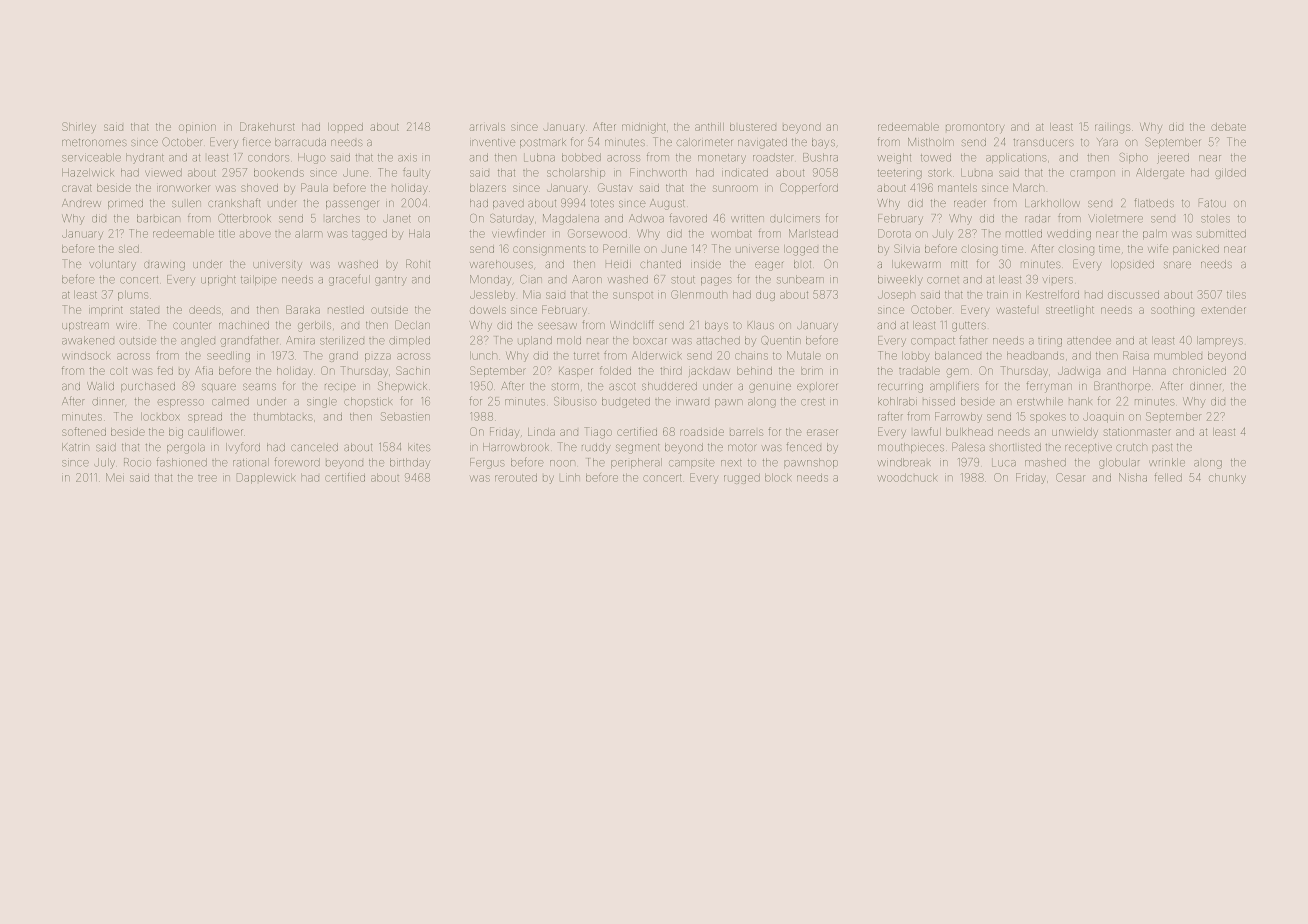  I want to click on Drakehurst, so click(267, 126).
